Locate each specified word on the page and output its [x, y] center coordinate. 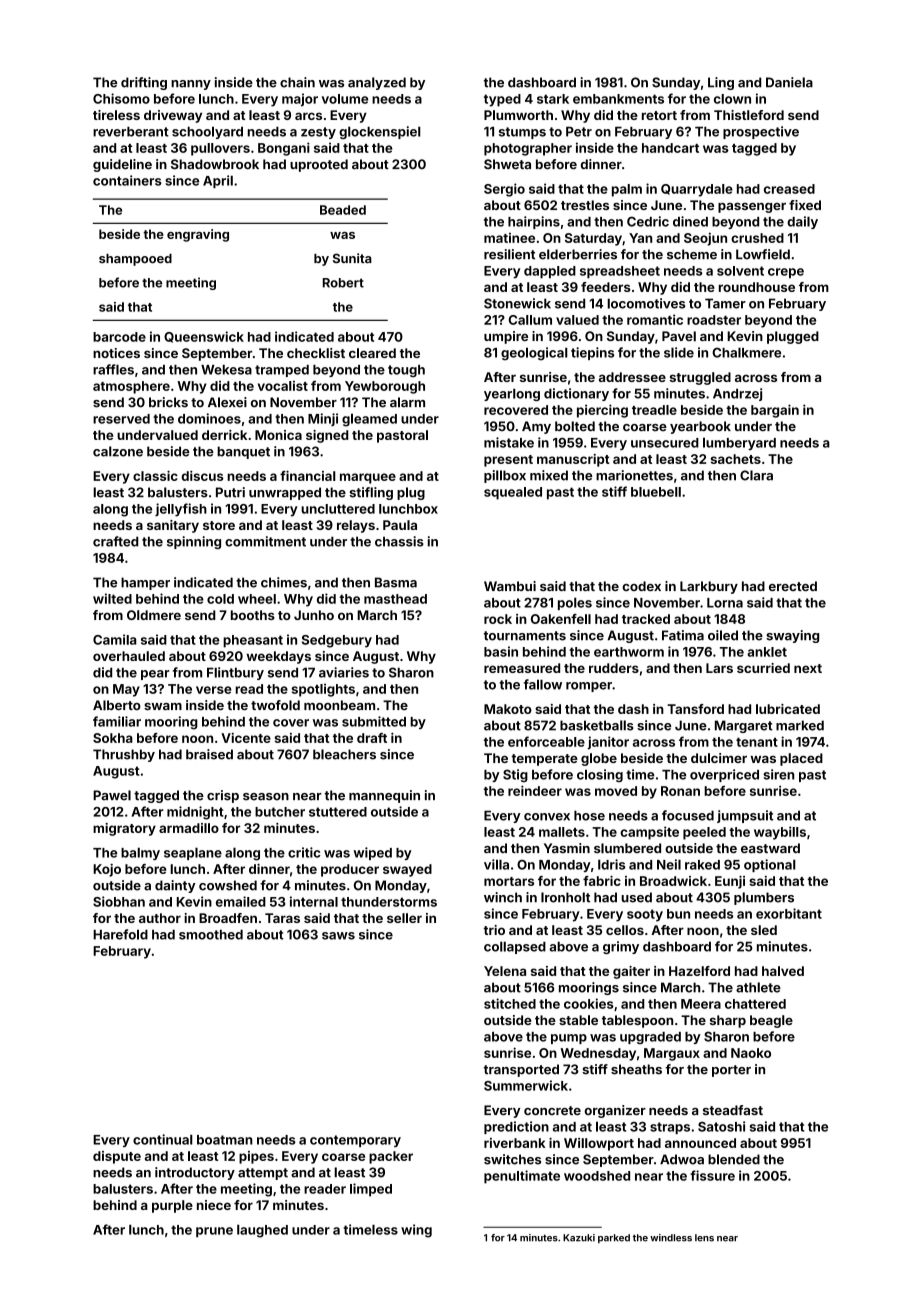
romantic [655, 319]
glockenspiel [380, 132]
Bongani [284, 149]
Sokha [113, 738]
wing [416, 1231]
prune [214, 1232]
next [808, 668]
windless [671, 1238]
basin [501, 651]
